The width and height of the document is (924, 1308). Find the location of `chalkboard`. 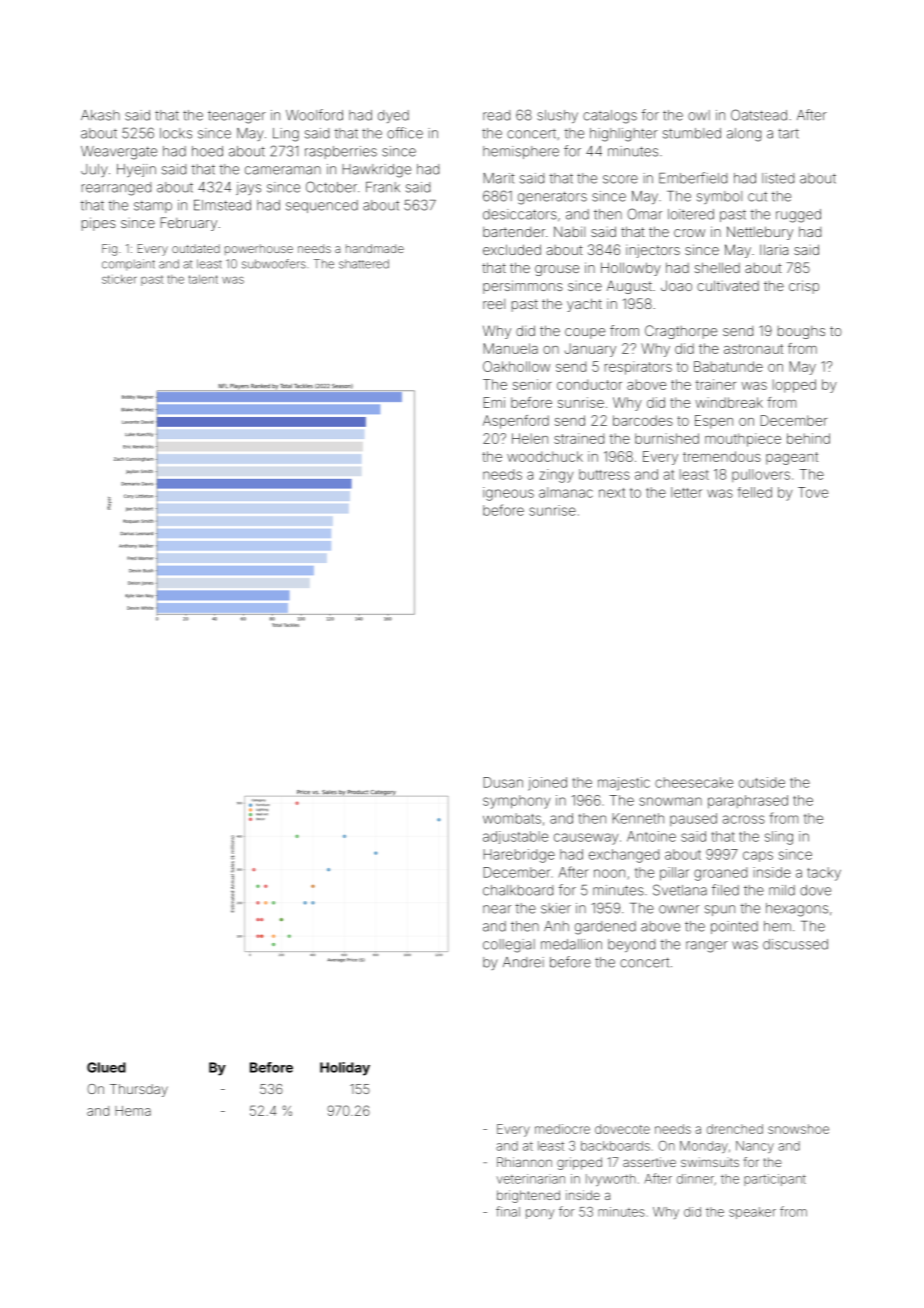

chalkboard is located at coordinates (518, 890).
